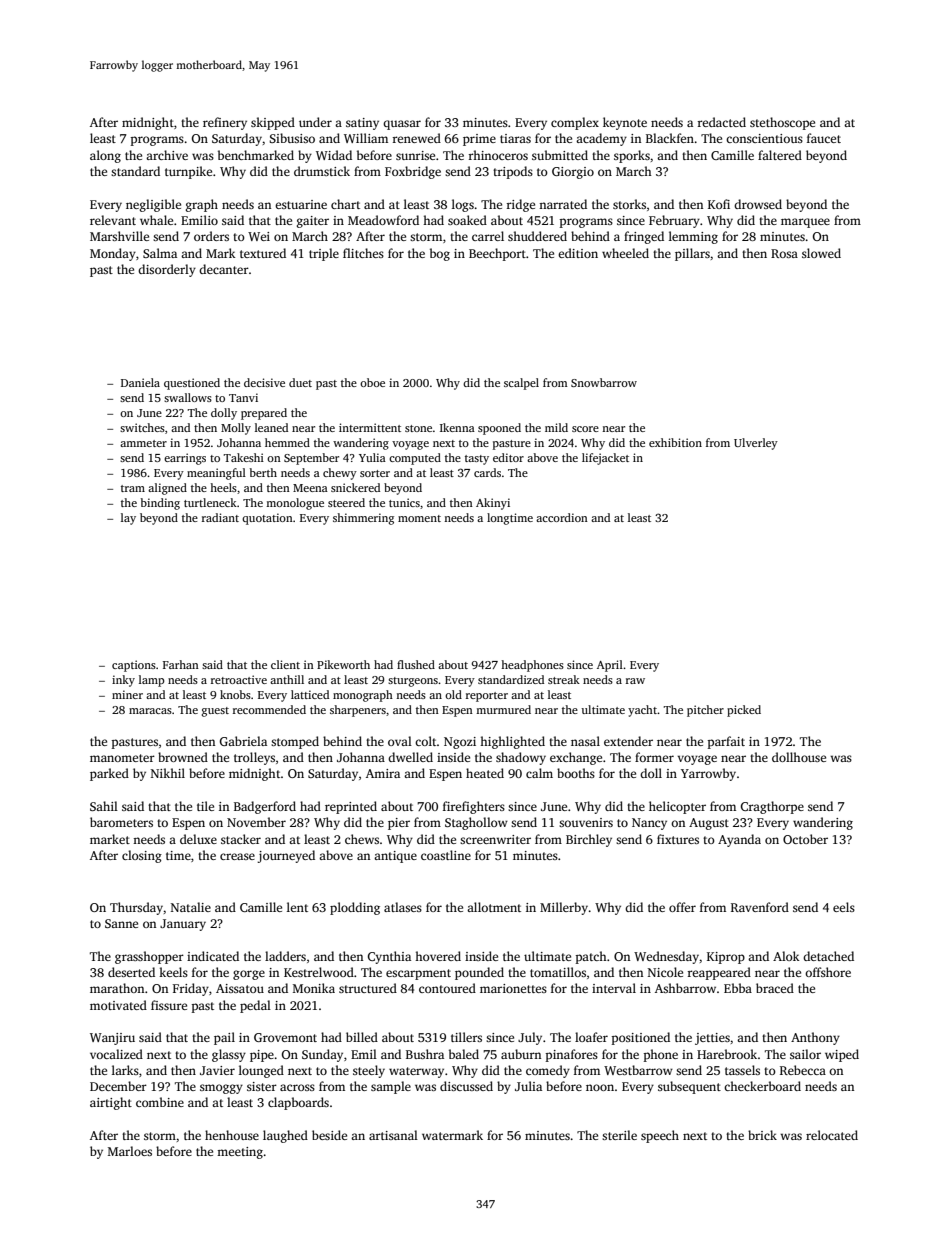 This document has height=1233, width=952. Describe the element at coordinates (285, 664) in the document. I see `client` at that location.
